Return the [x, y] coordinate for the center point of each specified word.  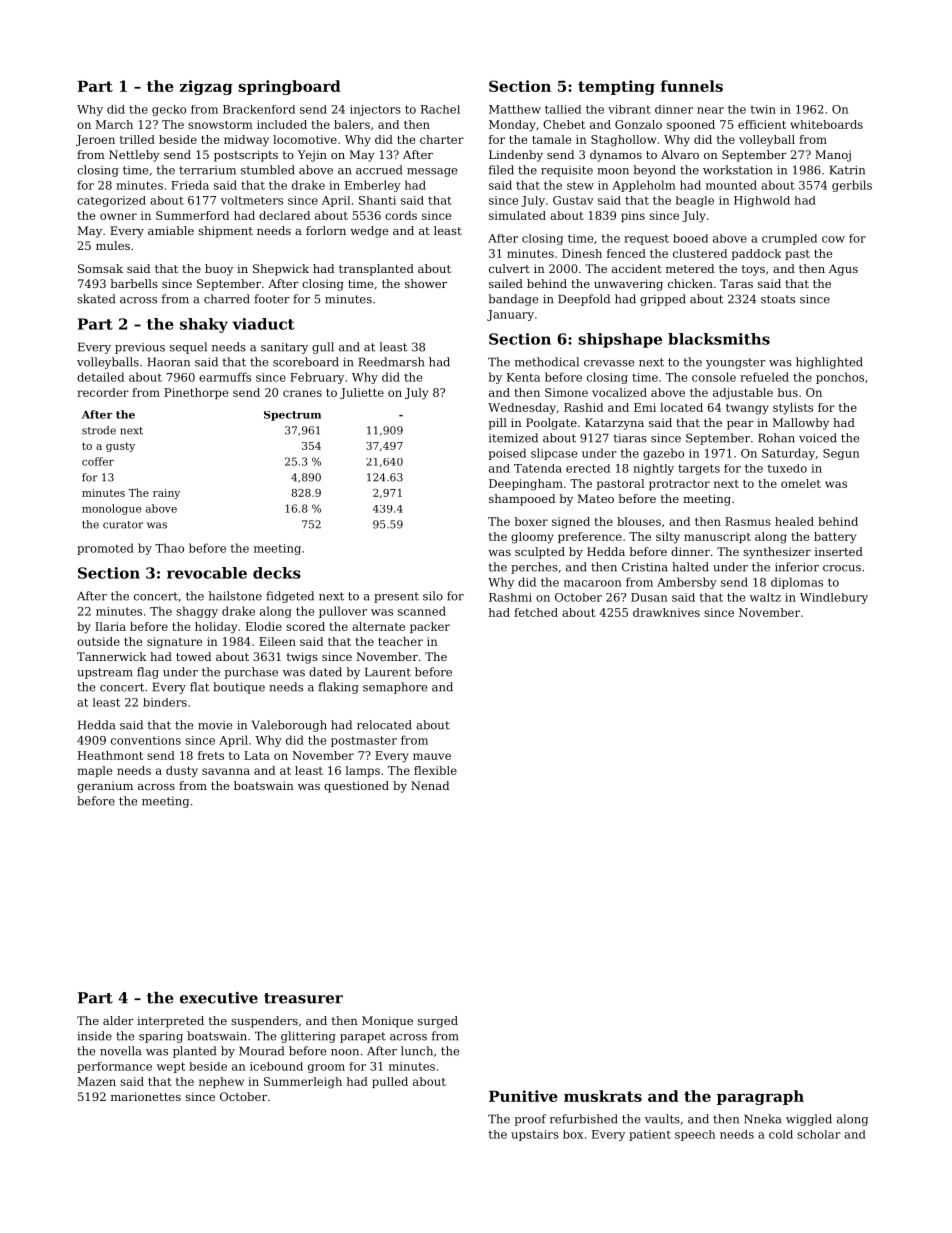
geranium [105, 787]
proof [530, 1120]
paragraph [760, 1097]
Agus [843, 270]
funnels [692, 86]
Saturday [788, 454]
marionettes [146, 1096]
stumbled [268, 170]
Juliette [362, 393]
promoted [105, 549]
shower [426, 283]
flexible [435, 770]
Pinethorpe [196, 393]
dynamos [616, 156]
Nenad [430, 785]
